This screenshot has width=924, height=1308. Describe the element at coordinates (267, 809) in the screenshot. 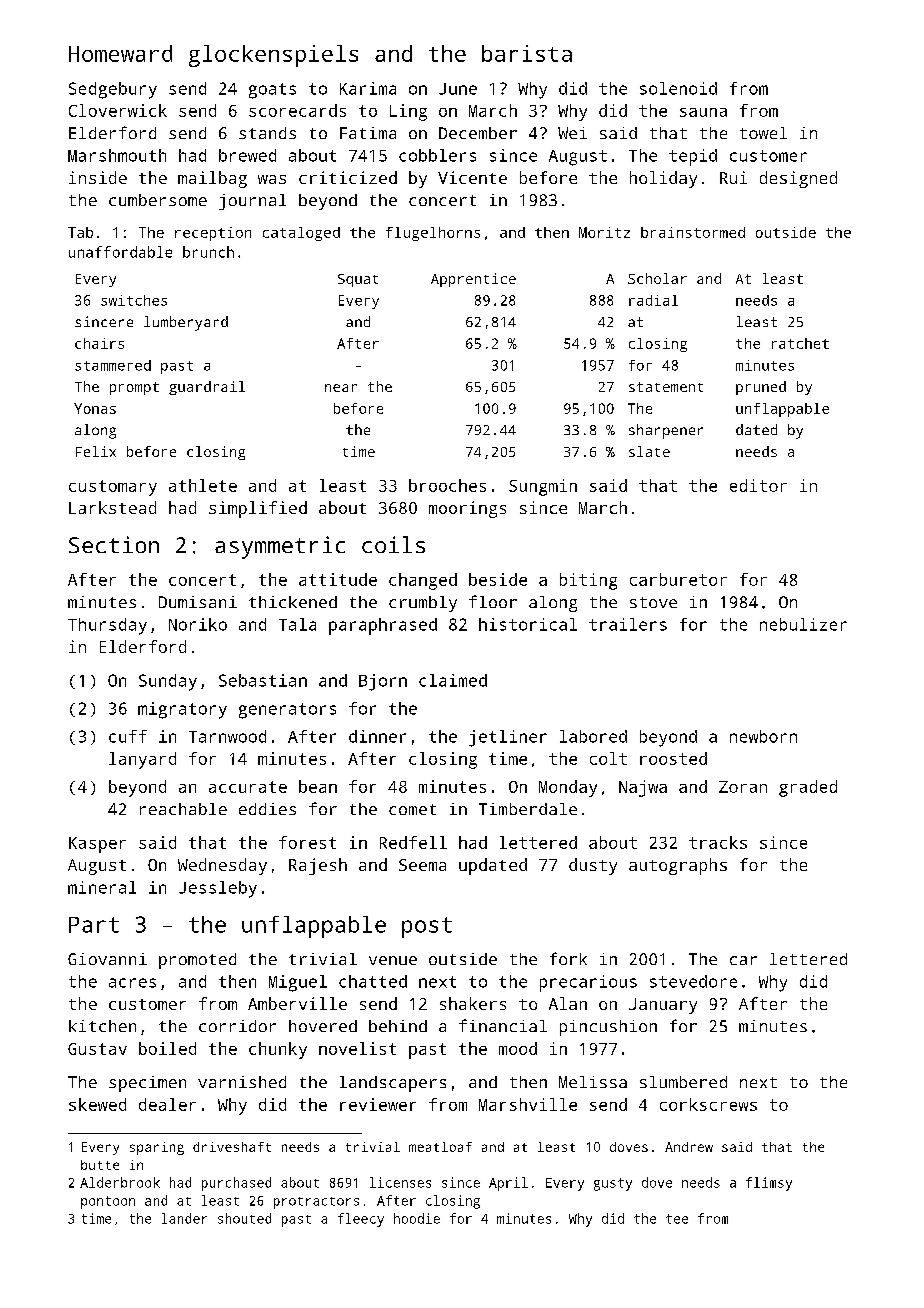

I see `eddies` at that location.
